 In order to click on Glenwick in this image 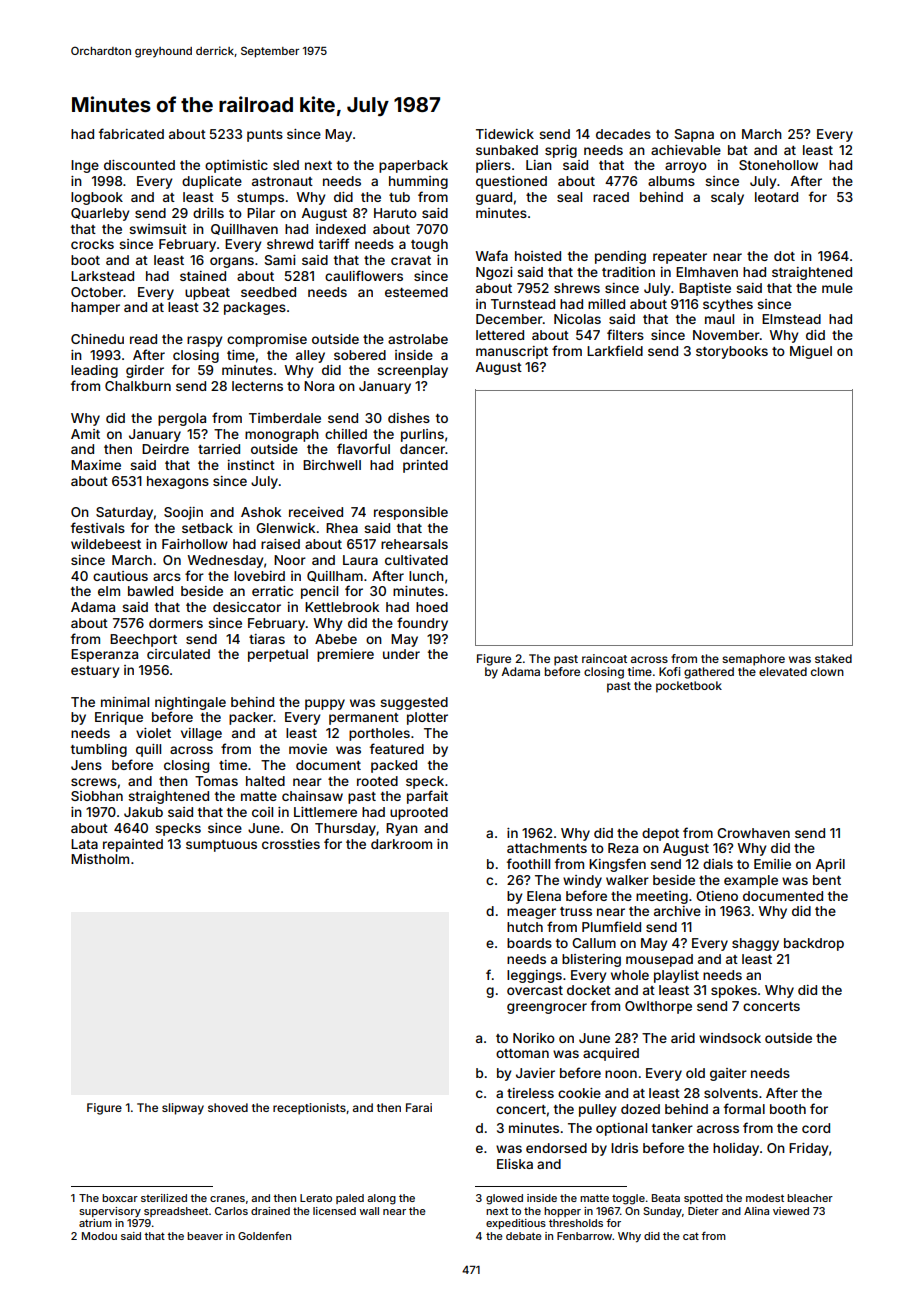, I will do `click(285, 528)`.
